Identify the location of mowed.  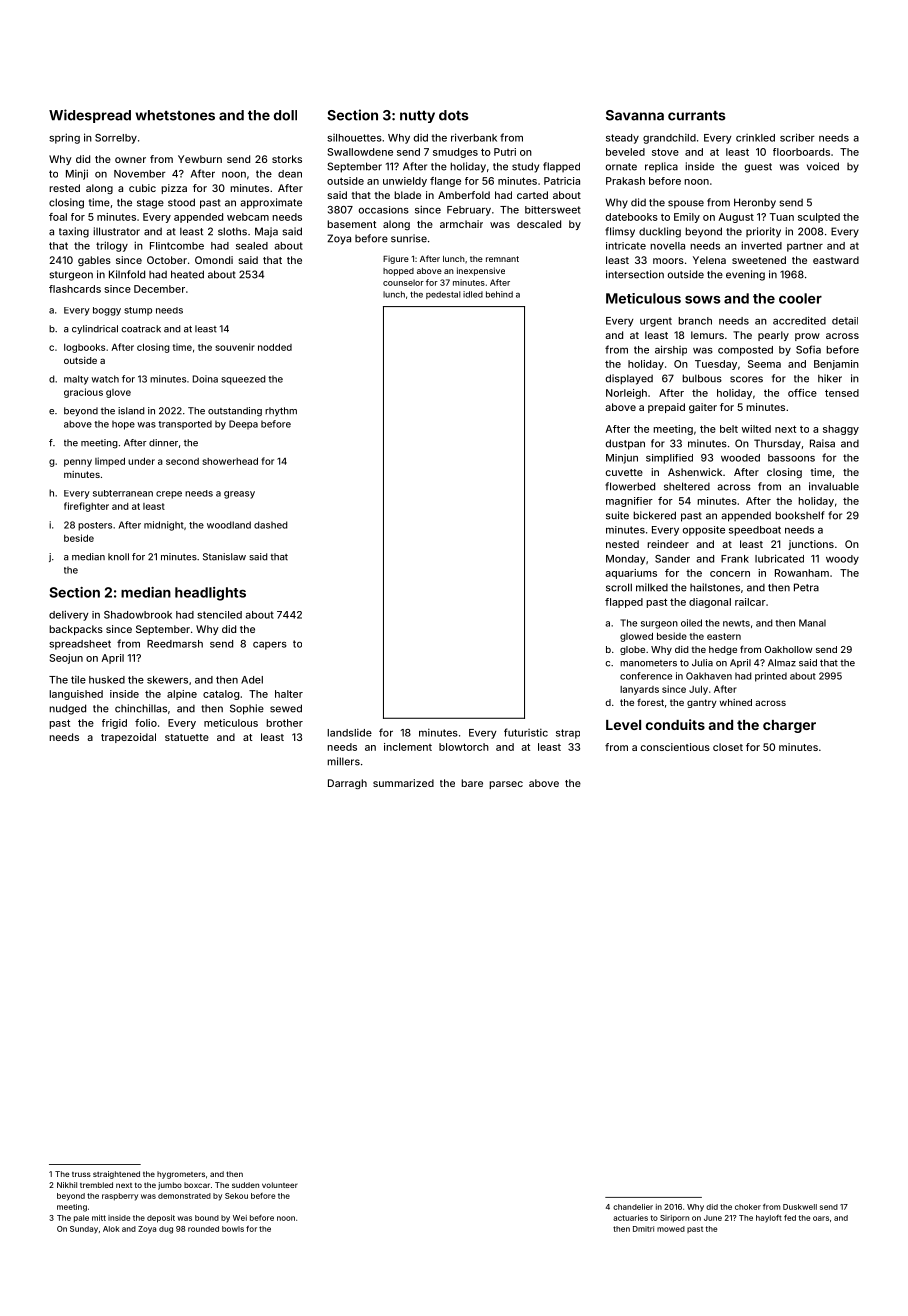
(671, 1229).
